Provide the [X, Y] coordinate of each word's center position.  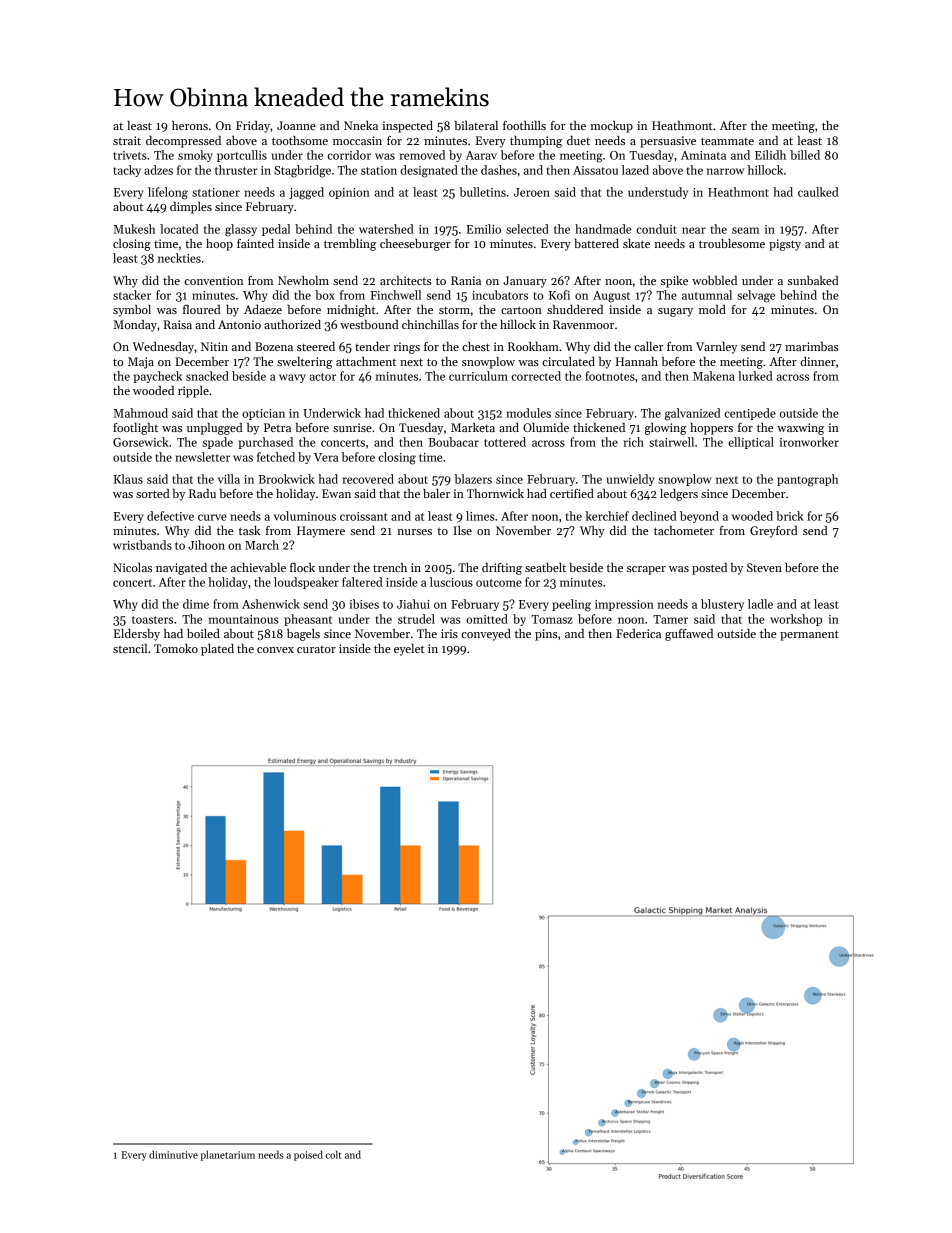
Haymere [321, 532]
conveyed [486, 634]
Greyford [774, 531]
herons [190, 125]
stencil [130, 648]
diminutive [173, 1154]
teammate [727, 141]
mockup [611, 127]
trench [390, 567]
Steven [764, 567]
